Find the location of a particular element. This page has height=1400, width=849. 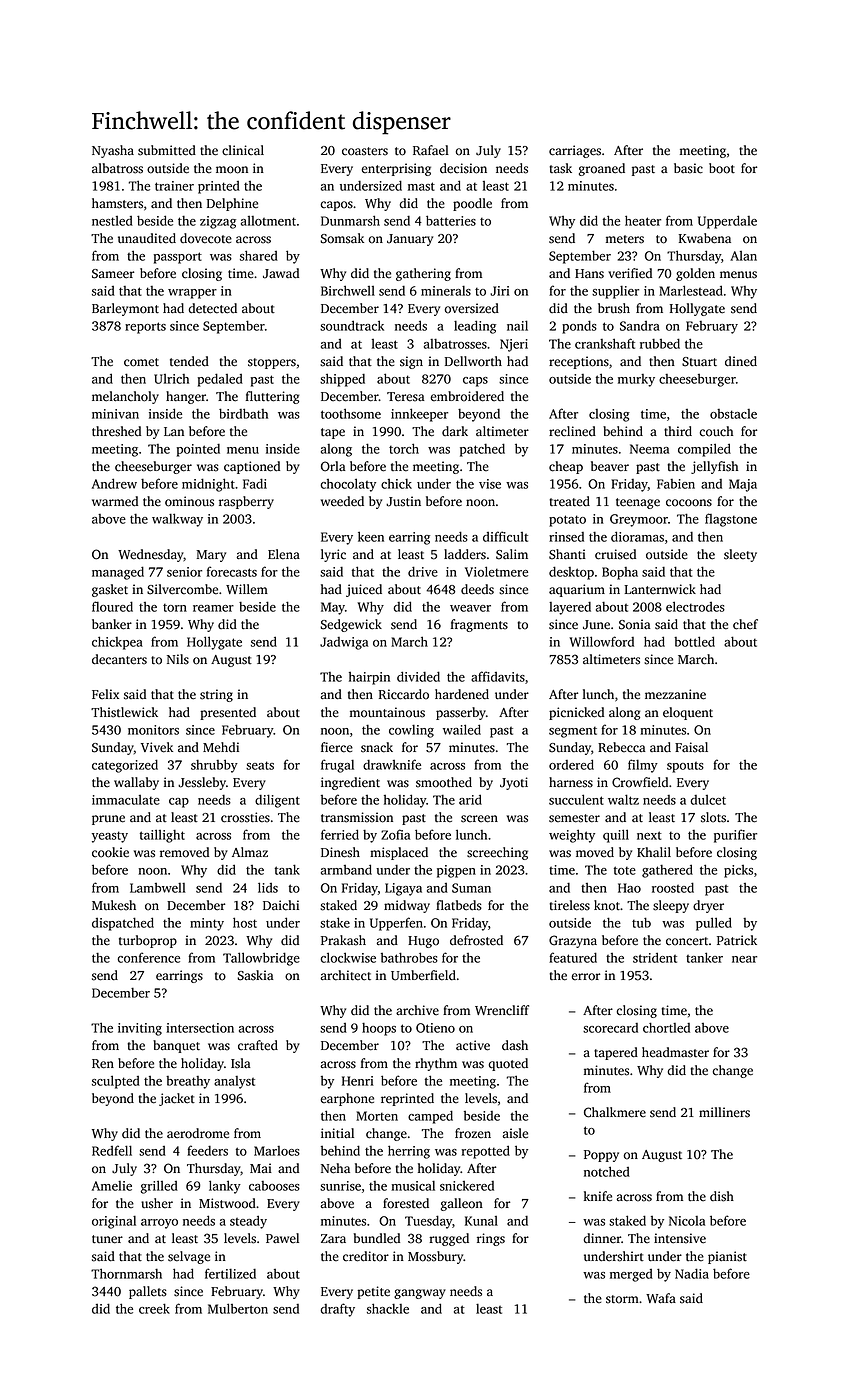

Andrew is located at coordinates (114, 483).
